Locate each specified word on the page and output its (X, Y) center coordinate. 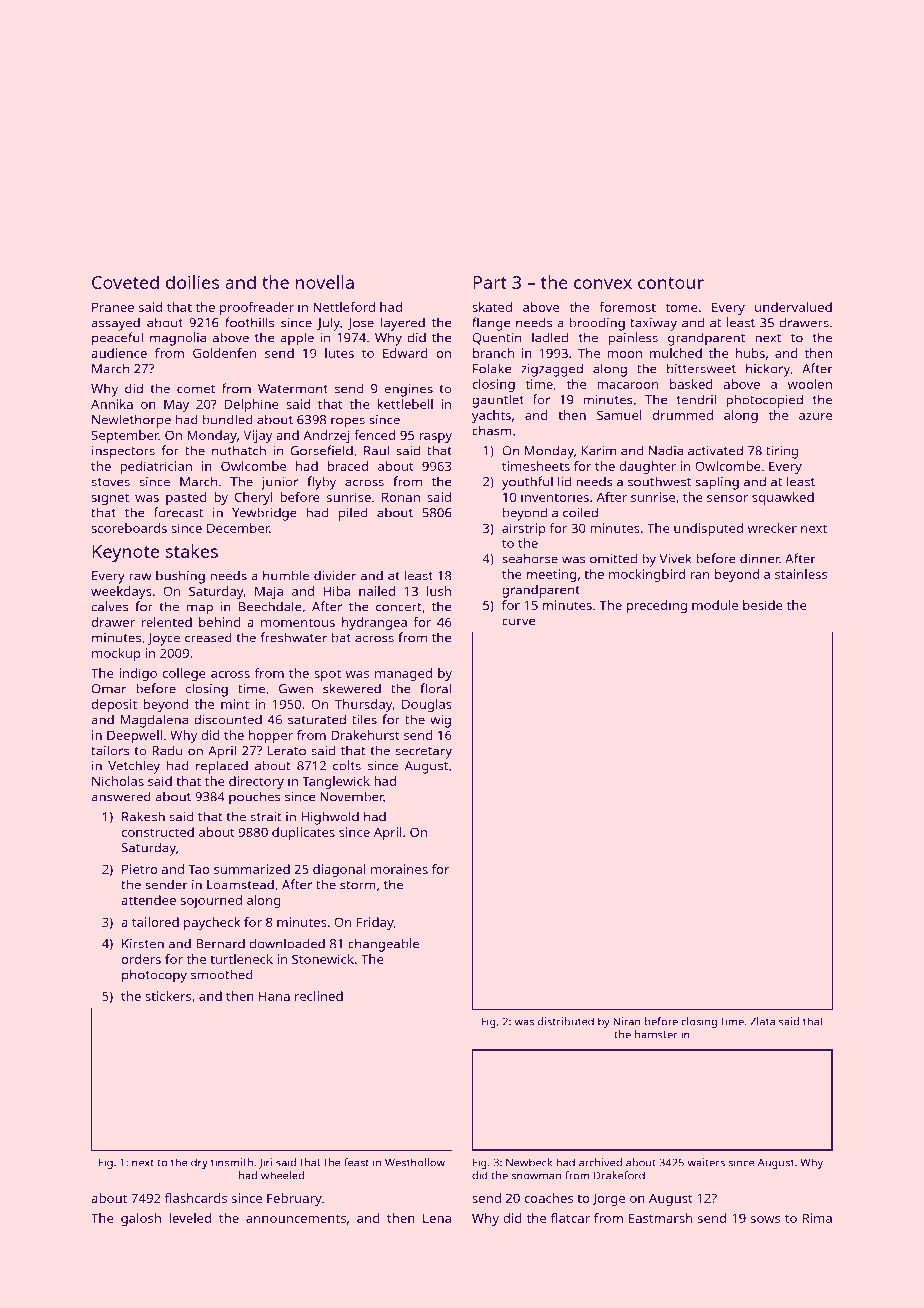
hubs (750, 353)
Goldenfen (224, 353)
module (715, 605)
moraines (399, 869)
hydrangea (374, 623)
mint (235, 704)
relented (167, 622)
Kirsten (143, 944)
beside (763, 605)
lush (439, 591)
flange (491, 324)
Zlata (762, 1021)
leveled (190, 1218)
